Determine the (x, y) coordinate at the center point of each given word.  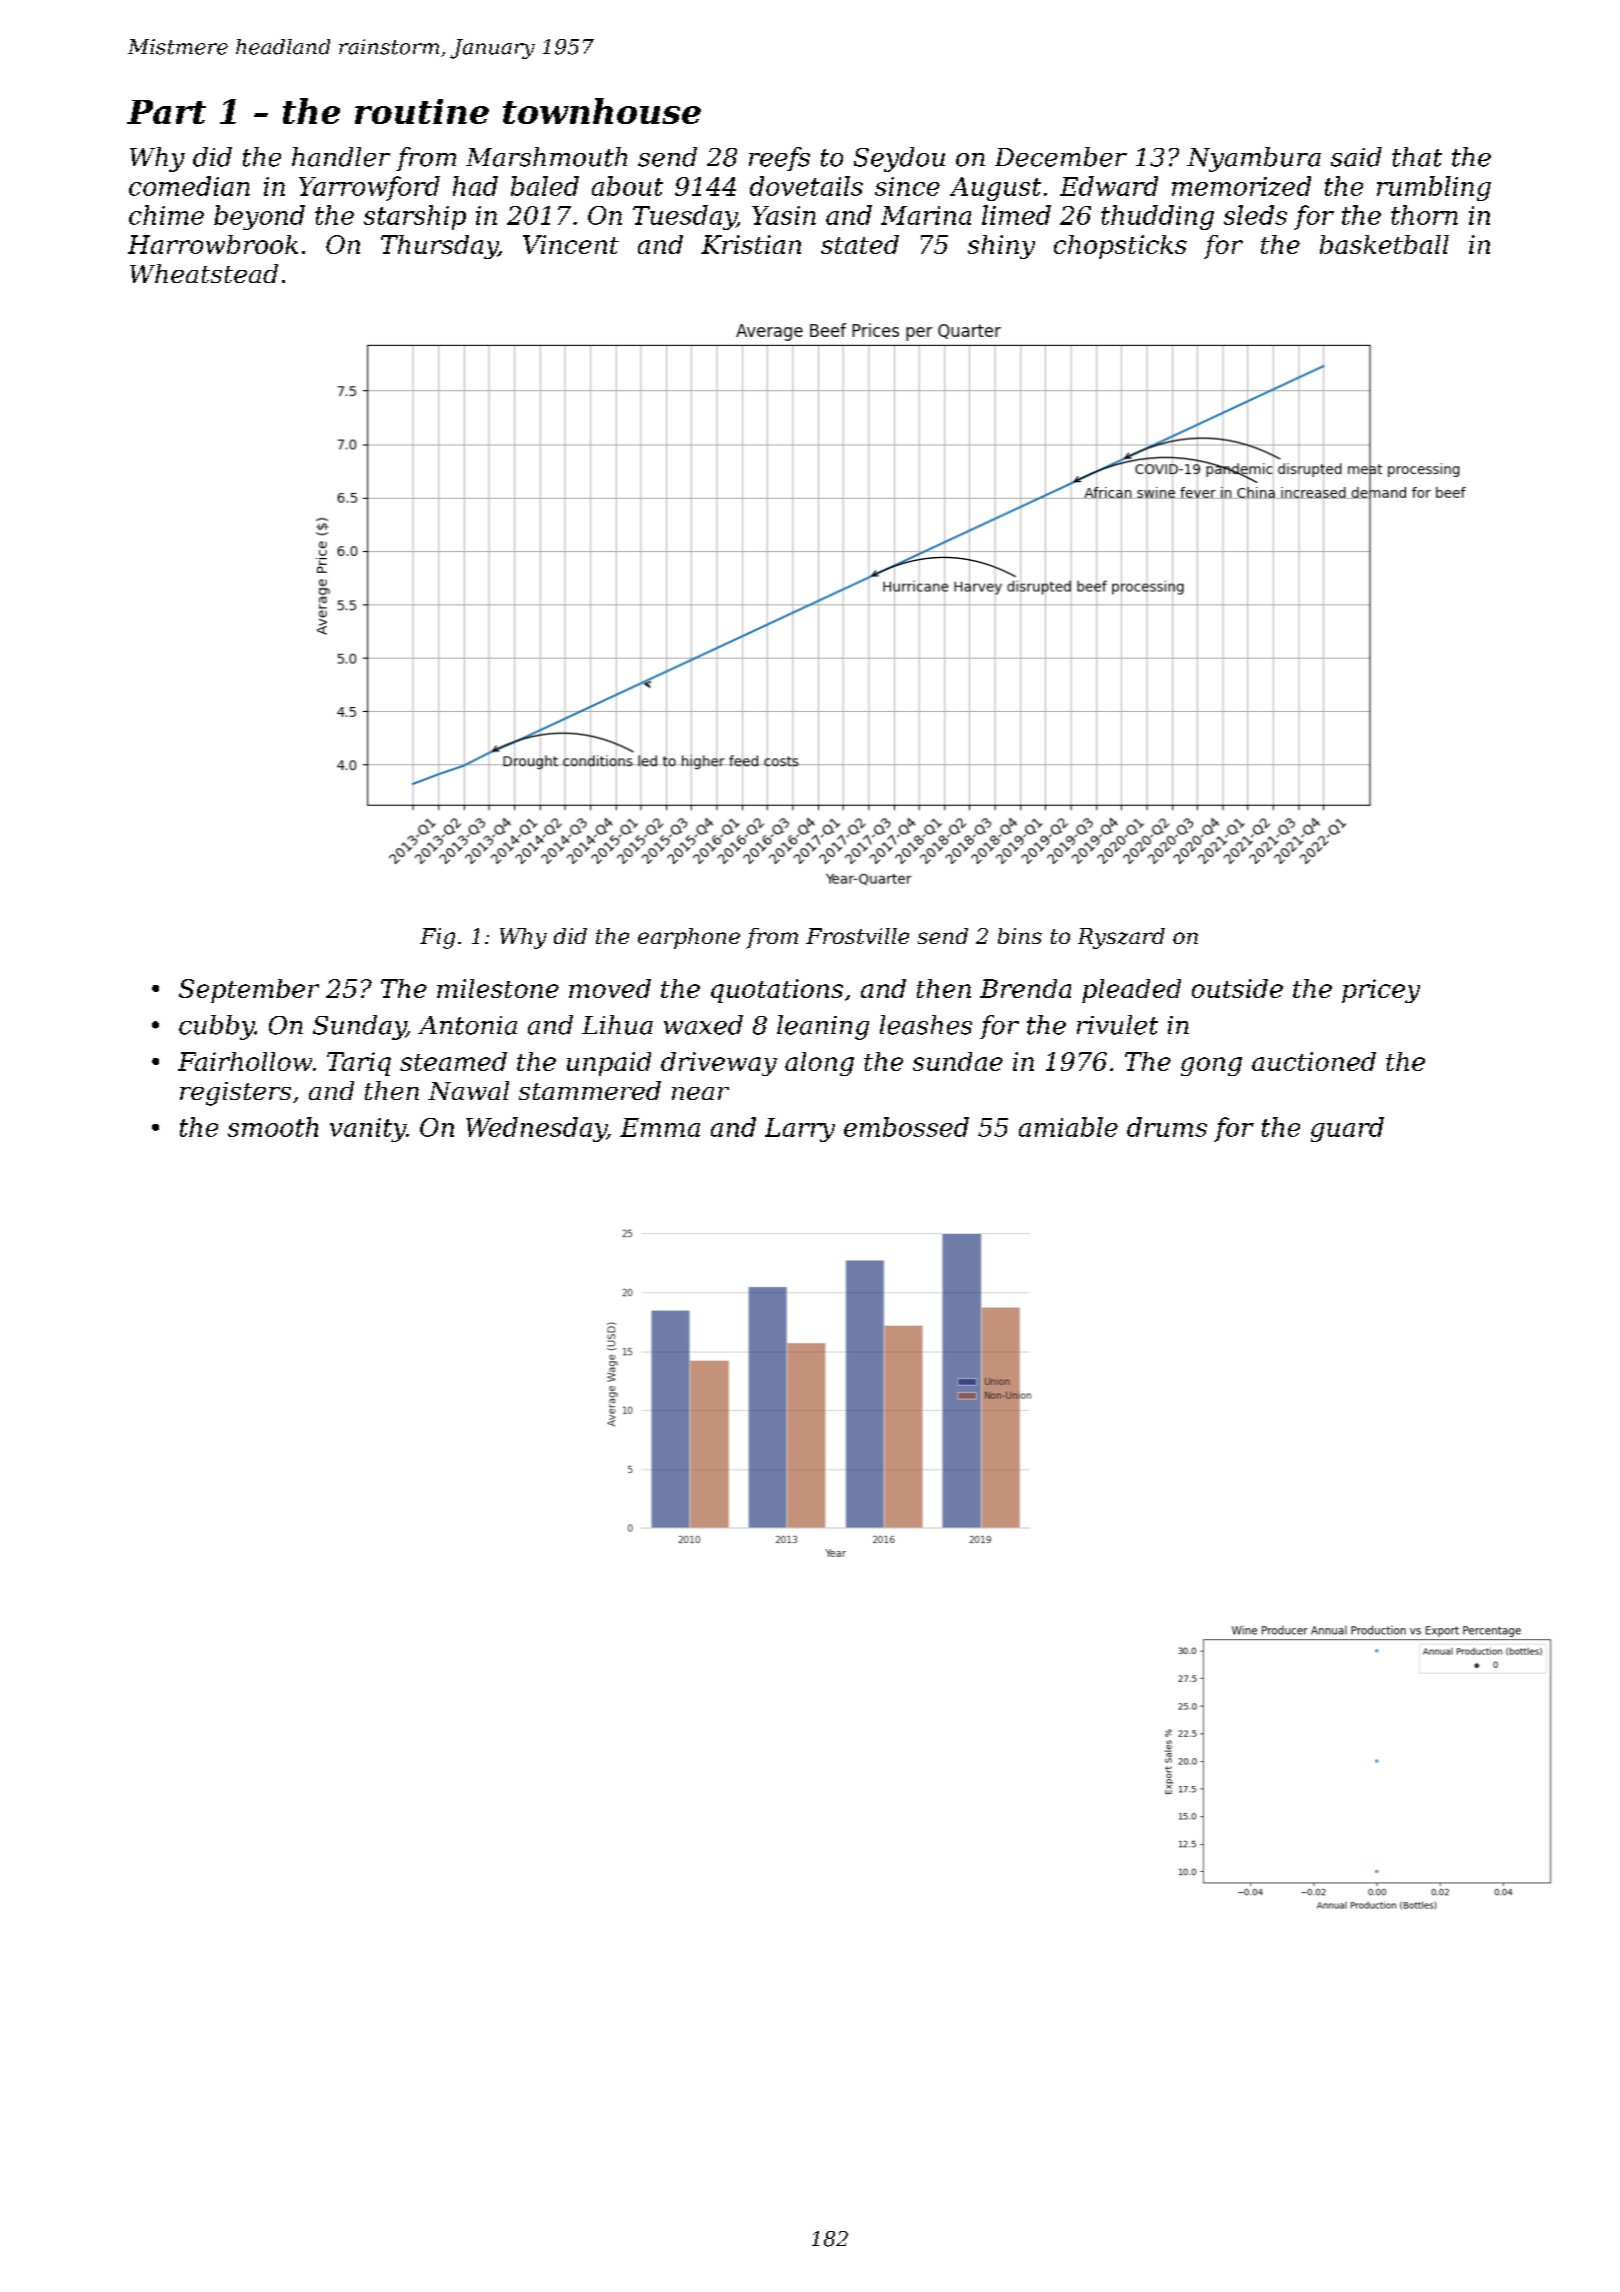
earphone (689, 938)
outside (1237, 988)
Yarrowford (369, 188)
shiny (1001, 247)
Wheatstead (204, 273)
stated (860, 244)
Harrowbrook (213, 244)
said (1356, 157)
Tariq (359, 1064)
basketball (1384, 244)
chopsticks (1120, 247)
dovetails (806, 186)
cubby (217, 1027)
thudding (1157, 217)
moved (610, 988)
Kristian (751, 244)
